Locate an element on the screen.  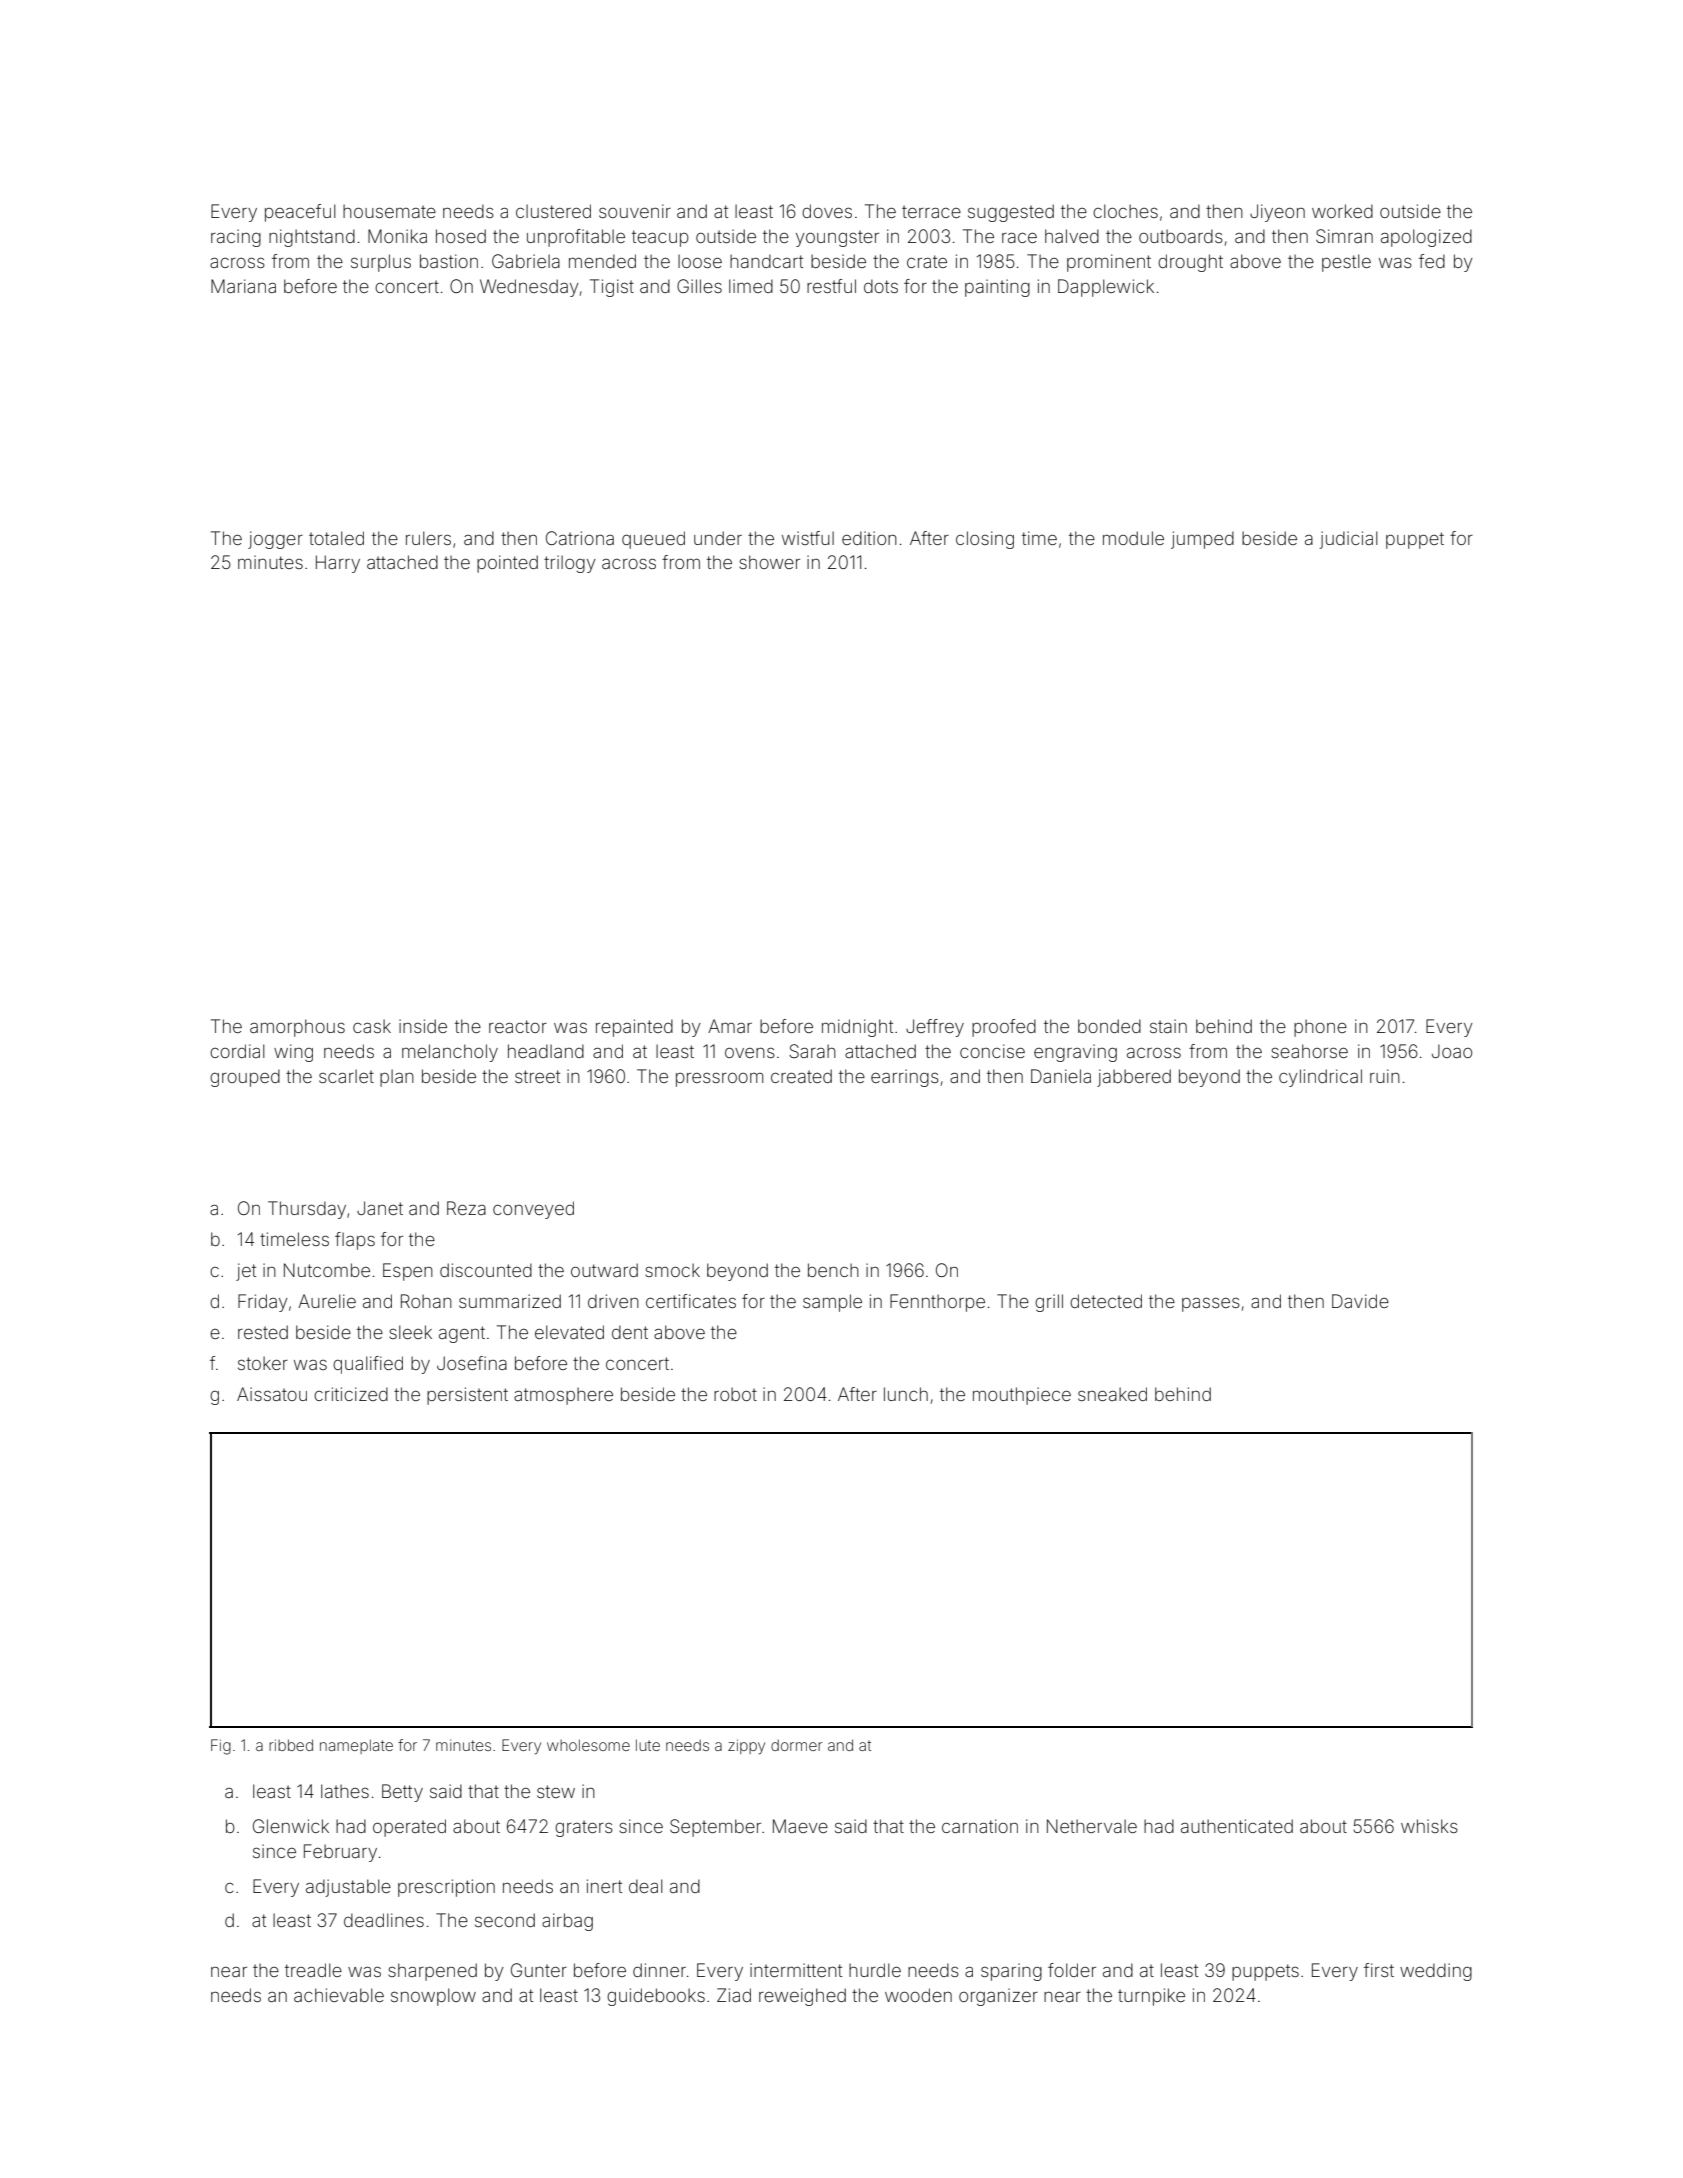
pointed is located at coordinates (507, 564).
